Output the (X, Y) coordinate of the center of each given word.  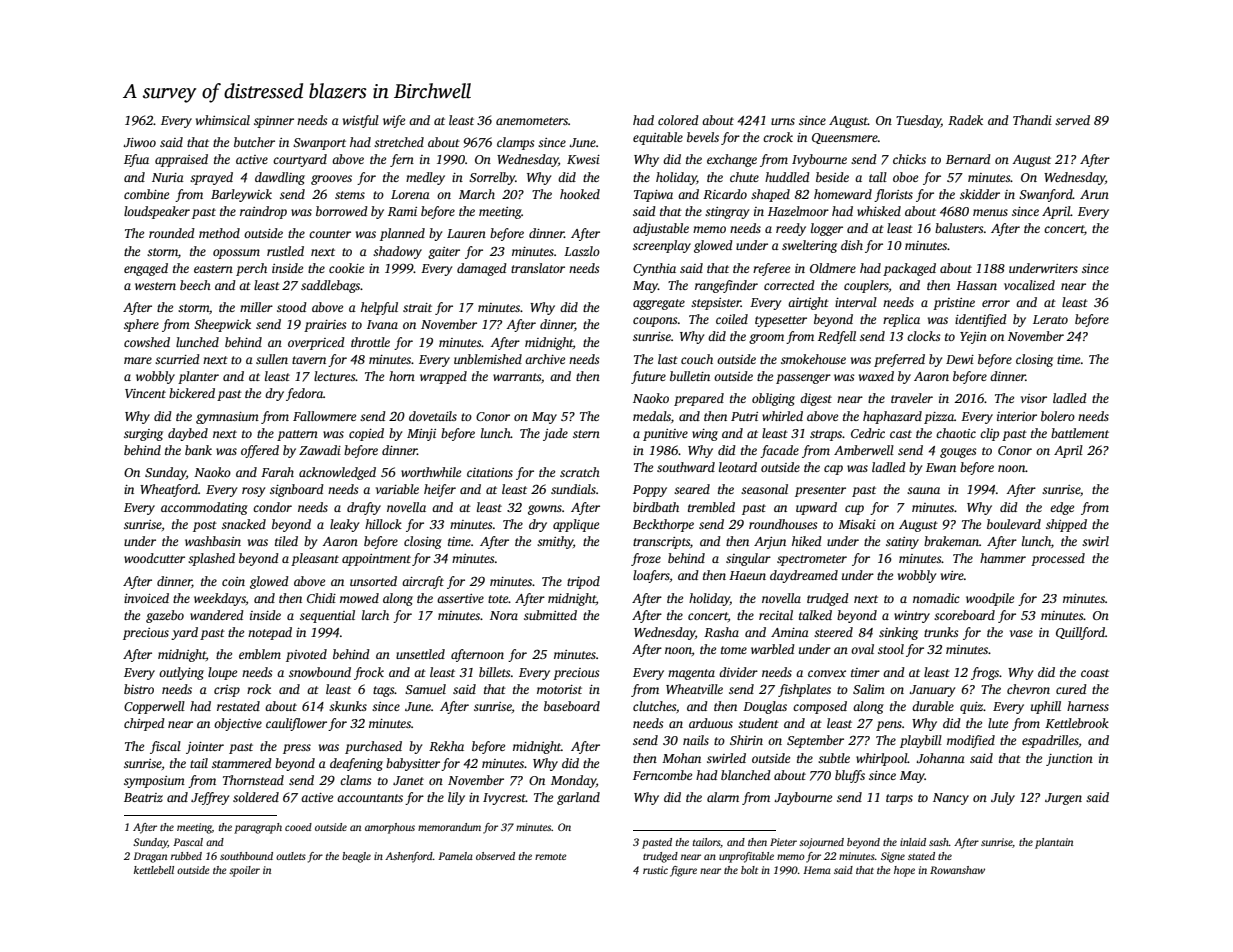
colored (678, 120)
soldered (256, 797)
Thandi (1032, 120)
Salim (869, 689)
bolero (1058, 416)
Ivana (382, 324)
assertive (460, 598)
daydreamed (804, 576)
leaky (344, 525)
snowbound (320, 672)
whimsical (223, 120)
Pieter (783, 842)
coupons (655, 322)
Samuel (425, 689)
